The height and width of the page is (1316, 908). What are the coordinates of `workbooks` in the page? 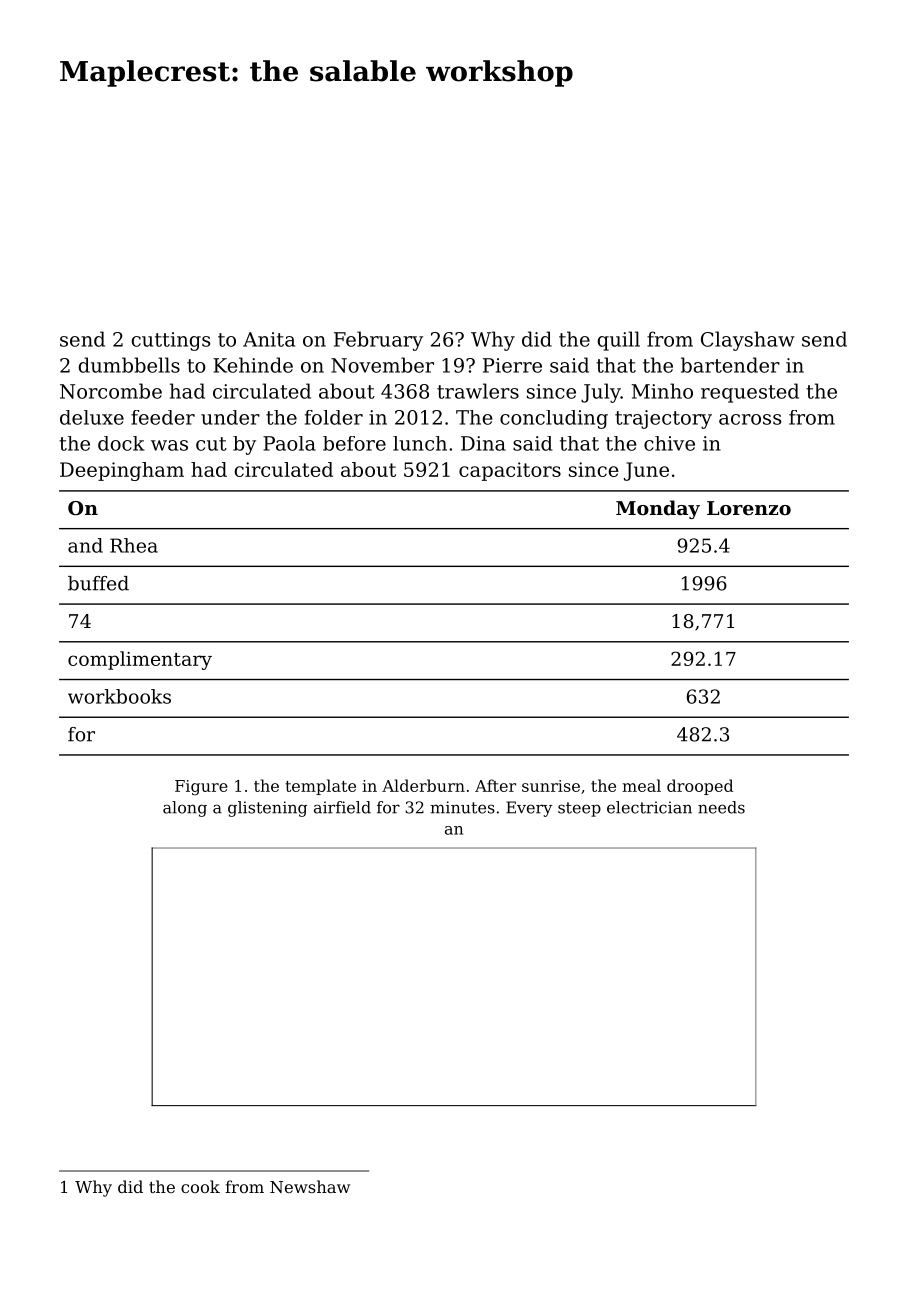 It's located at (119, 696).
